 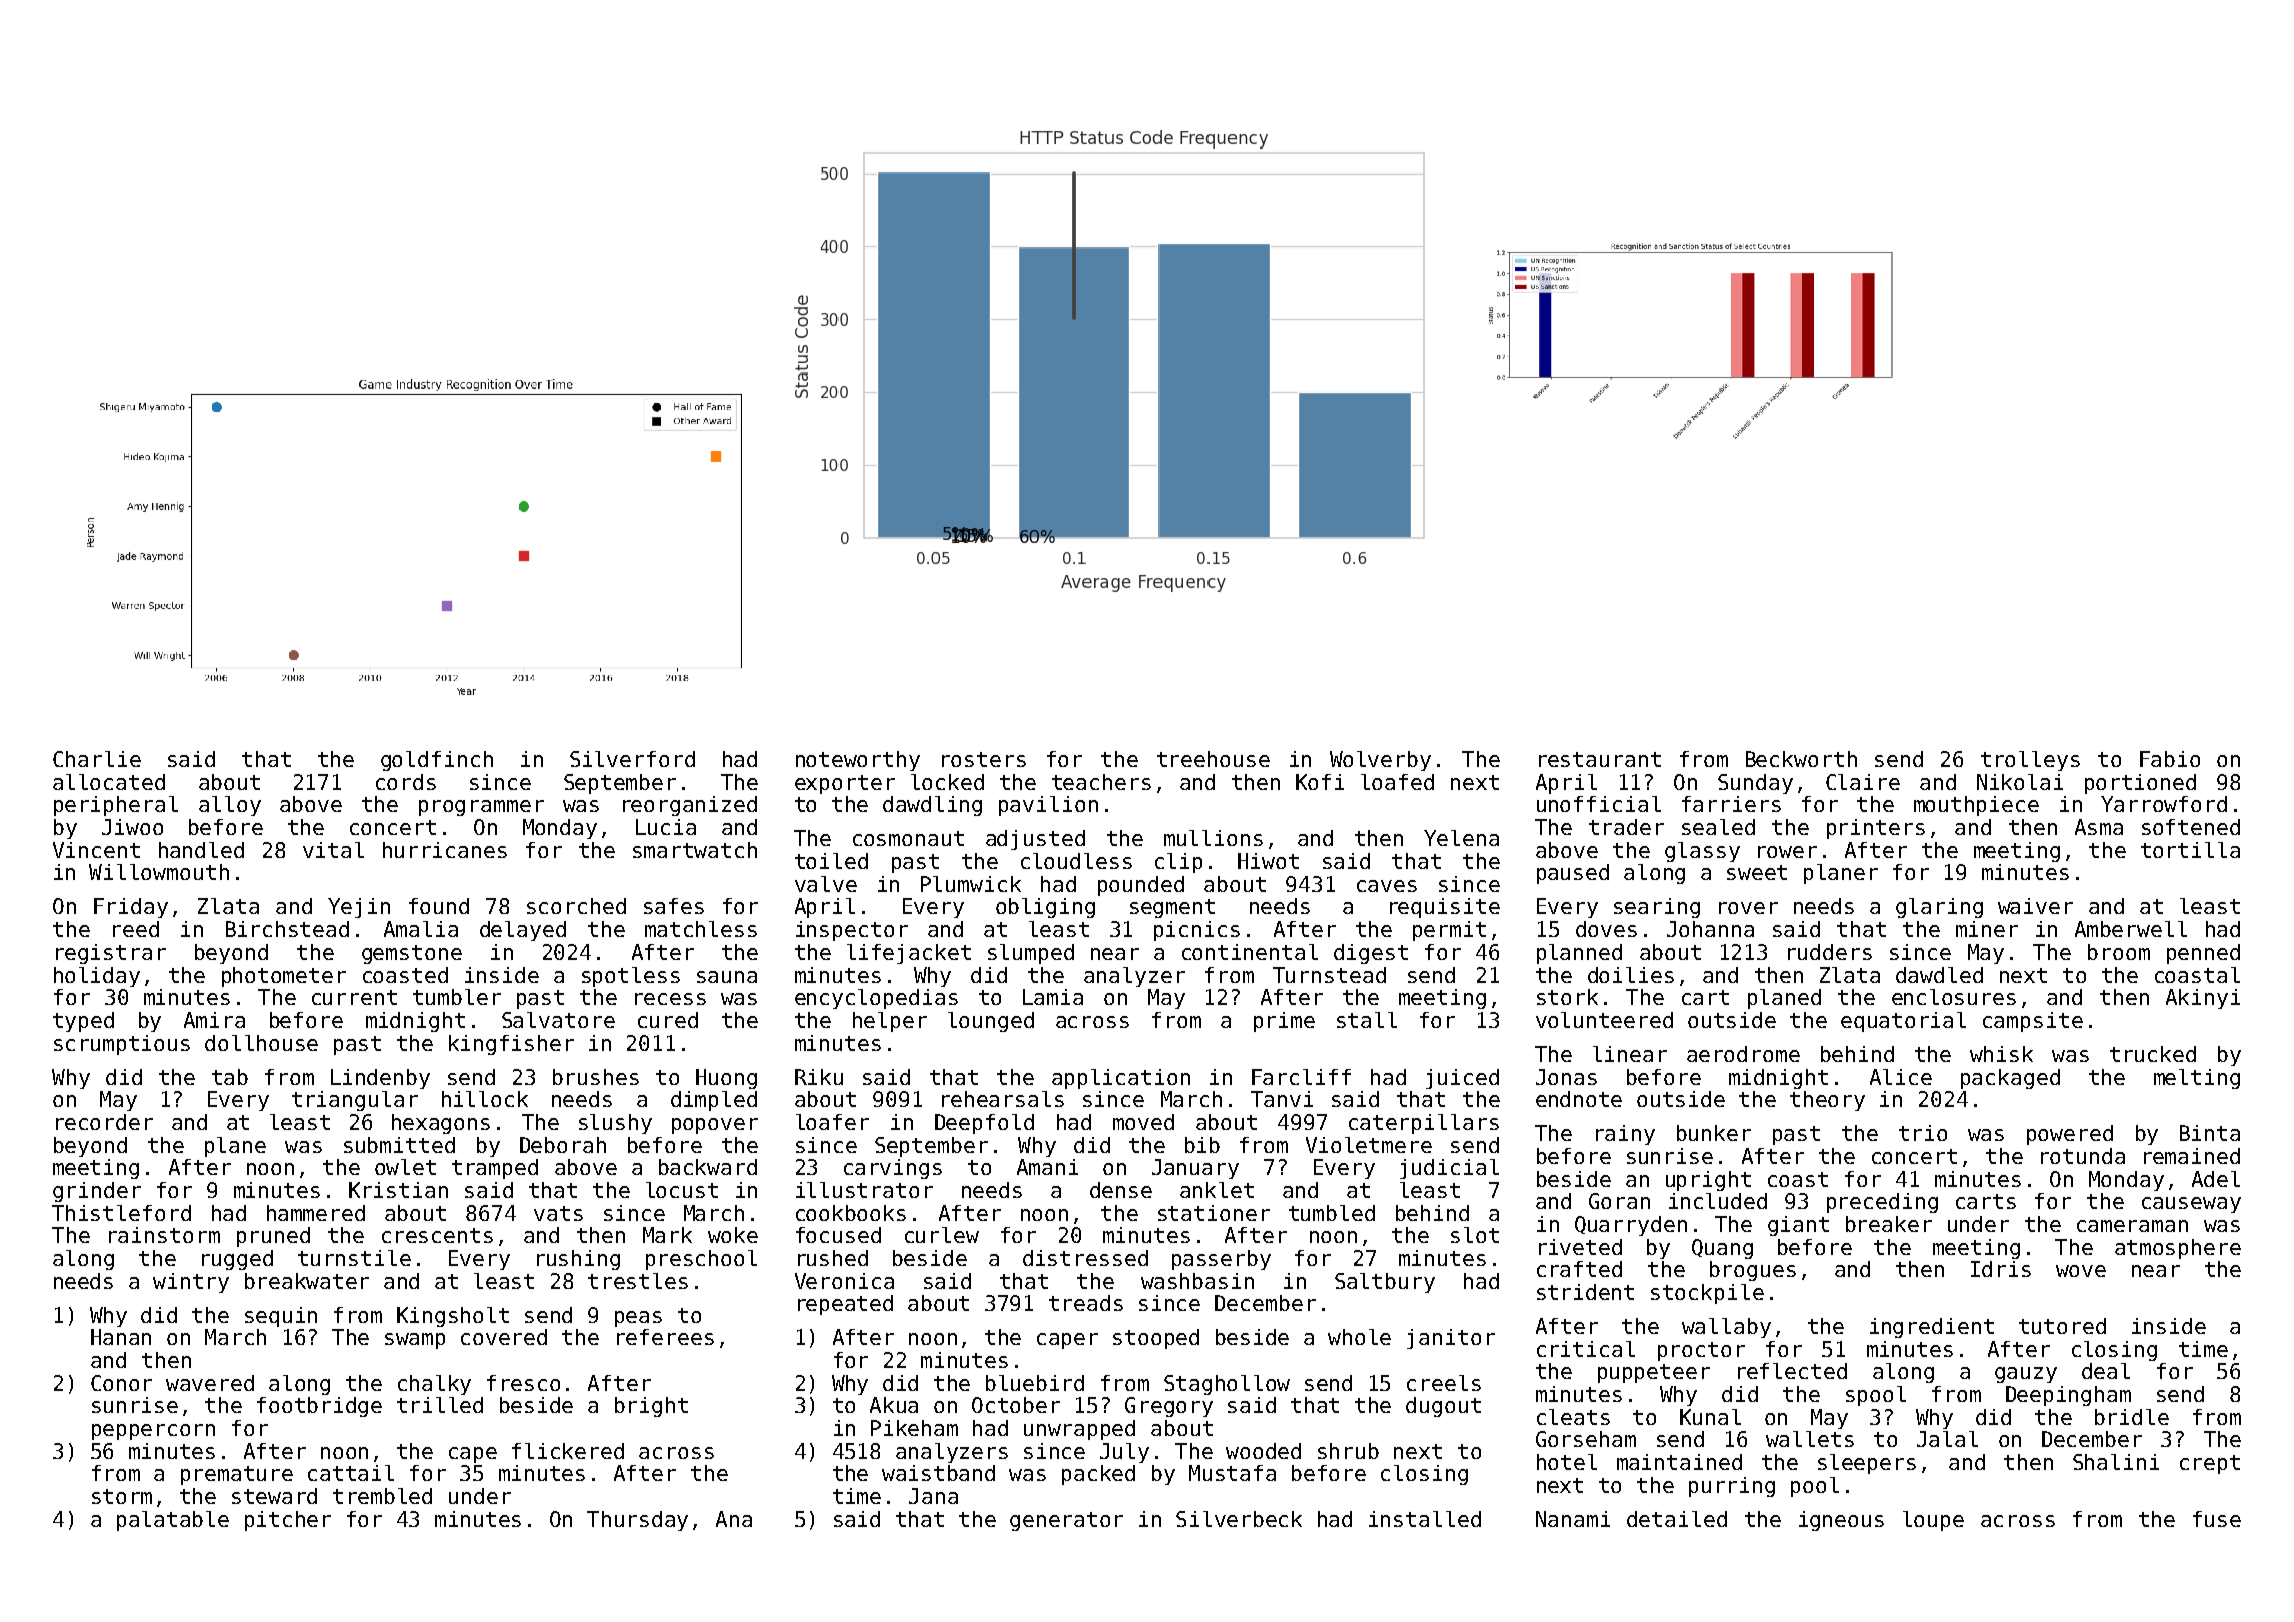 What do you see at coordinates (2217, 1519) in the screenshot?
I see `fuse` at bounding box center [2217, 1519].
